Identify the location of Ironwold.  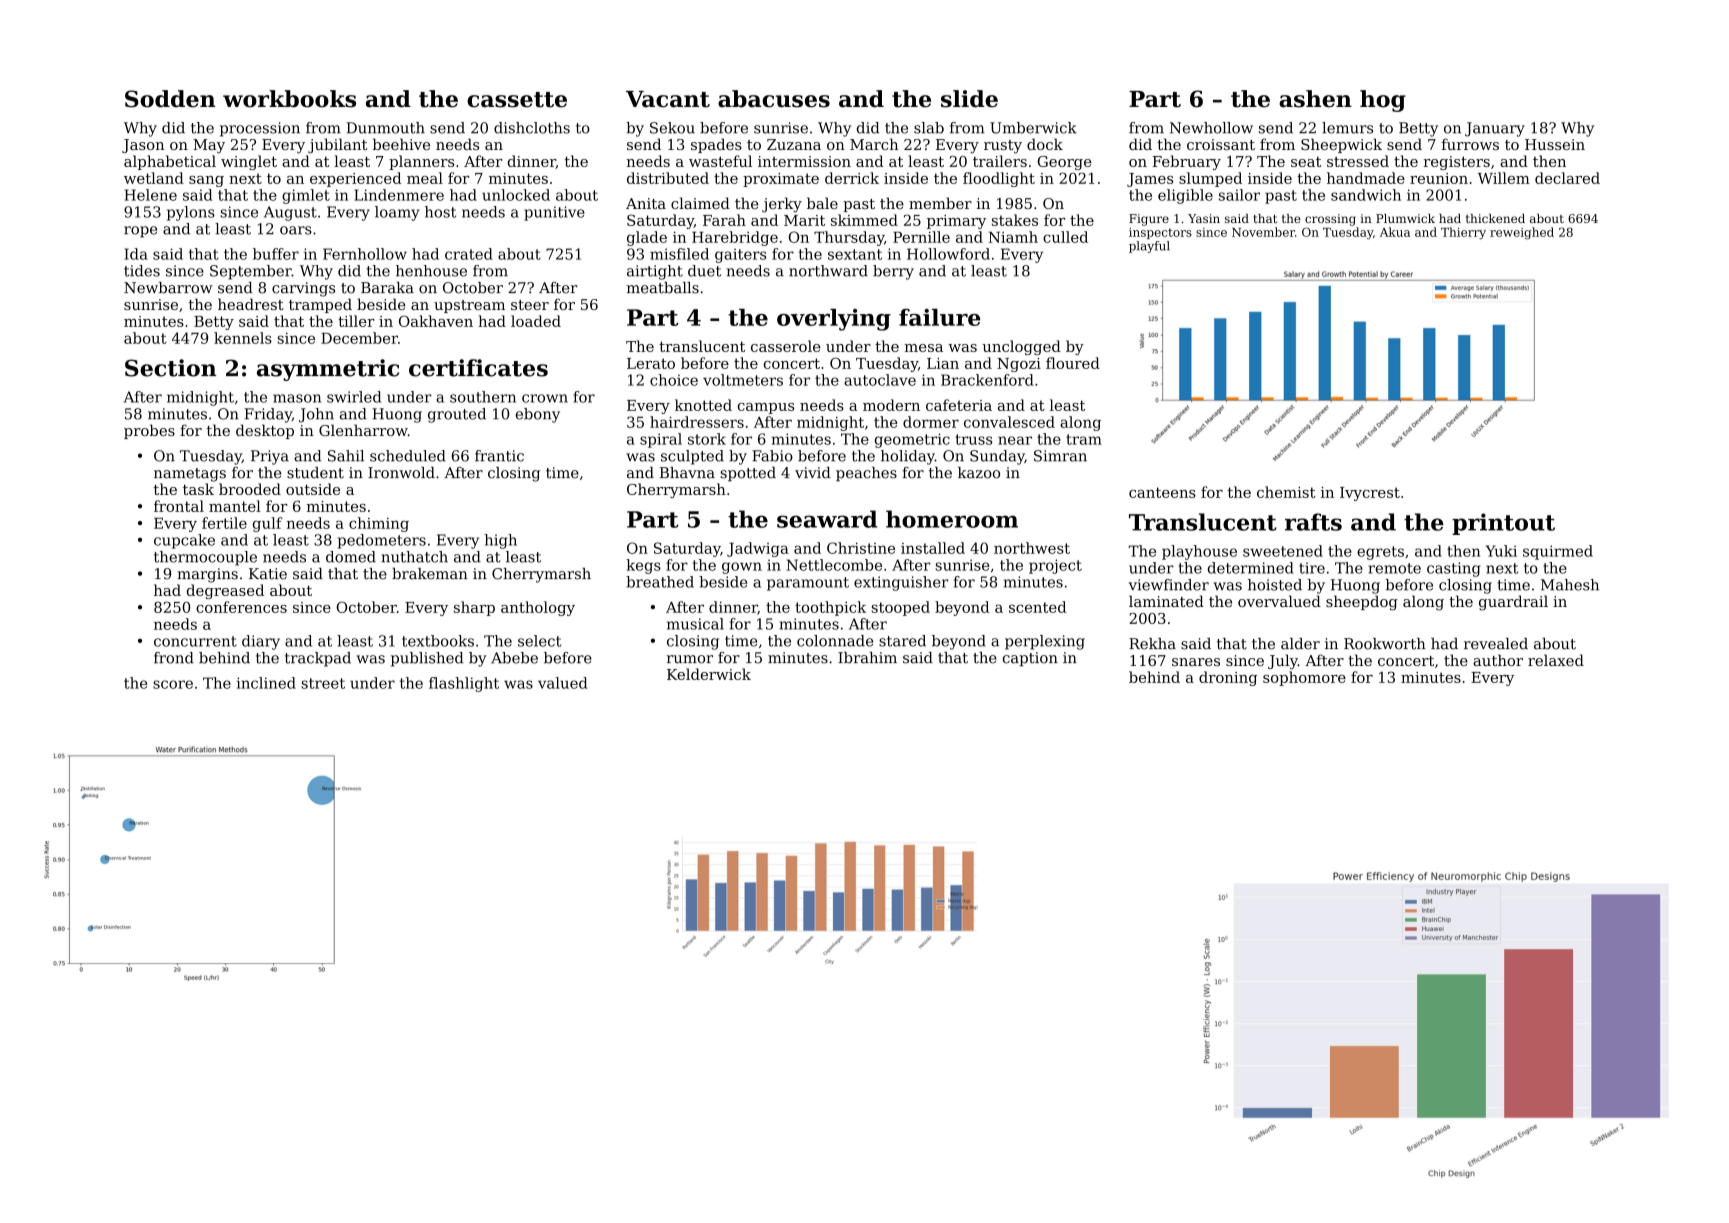
(401, 473).
